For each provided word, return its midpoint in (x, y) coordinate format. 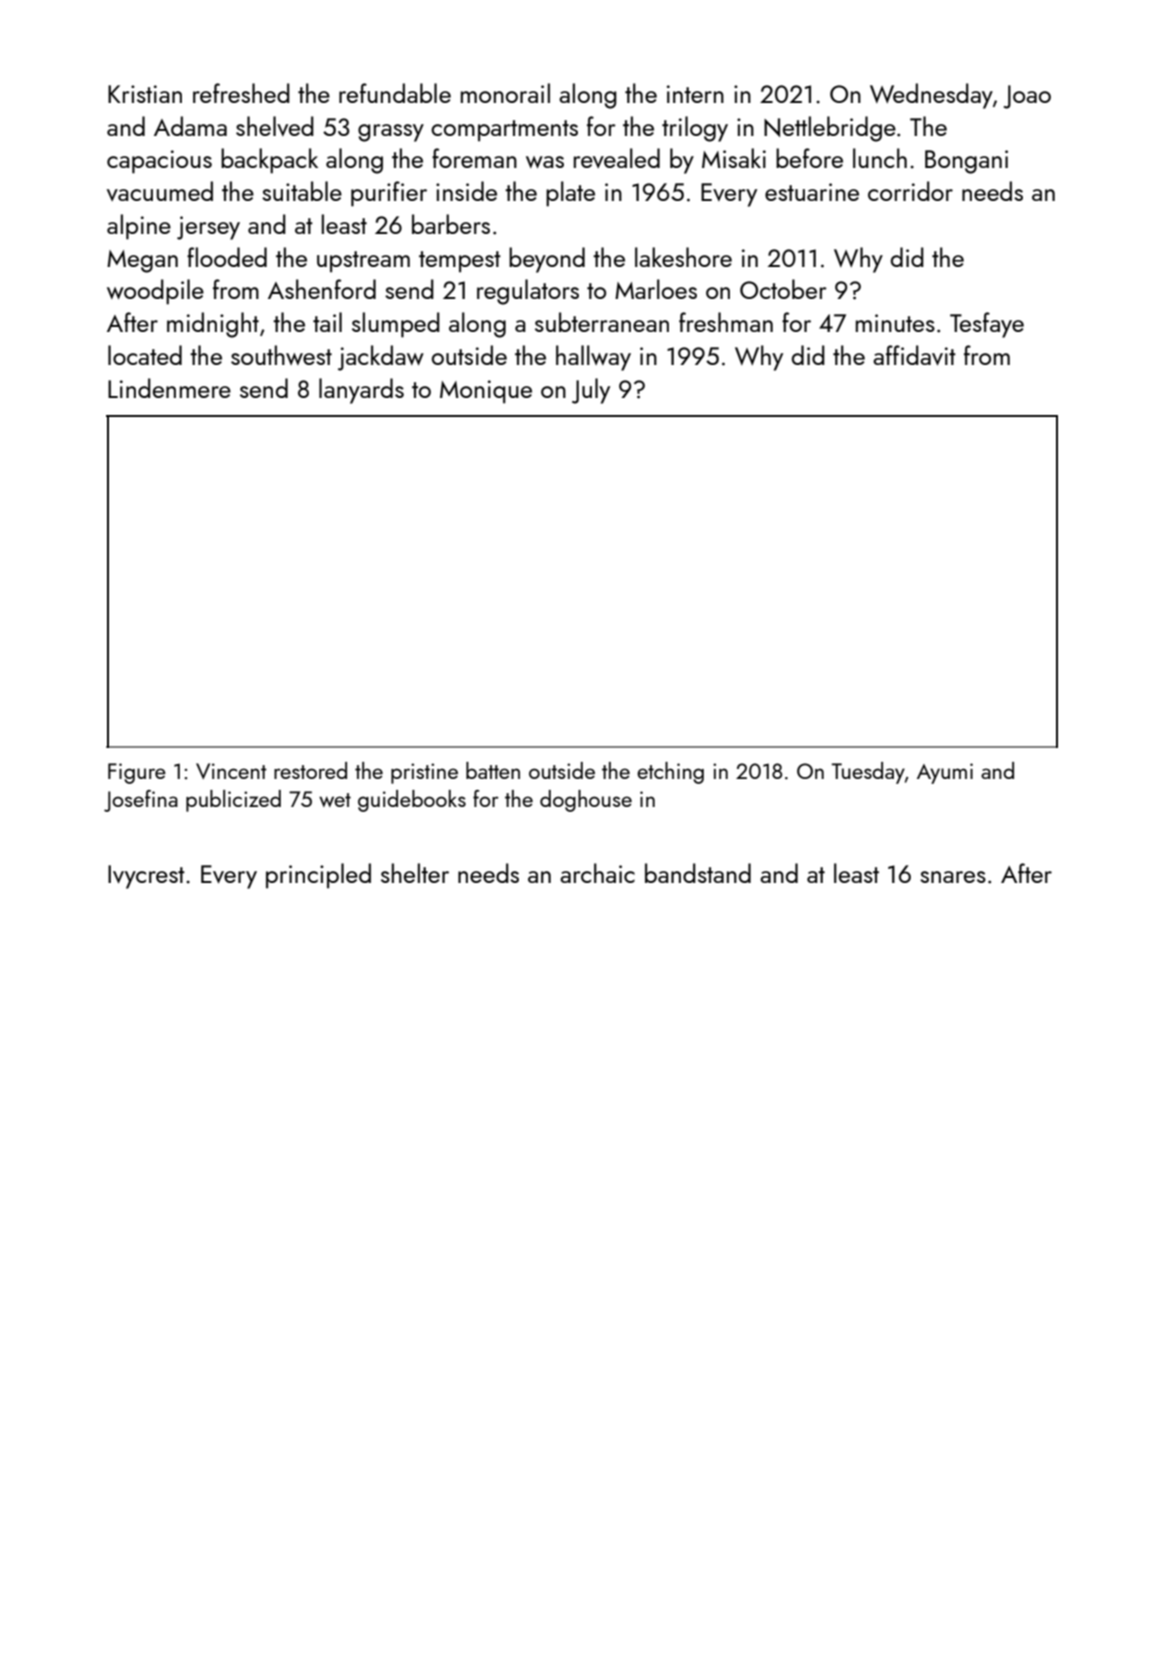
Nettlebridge (830, 129)
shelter (415, 873)
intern (695, 94)
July (591, 391)
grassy (391, 133)
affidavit (914, 355)
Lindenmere (169, 388)
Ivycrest (146, 877)
